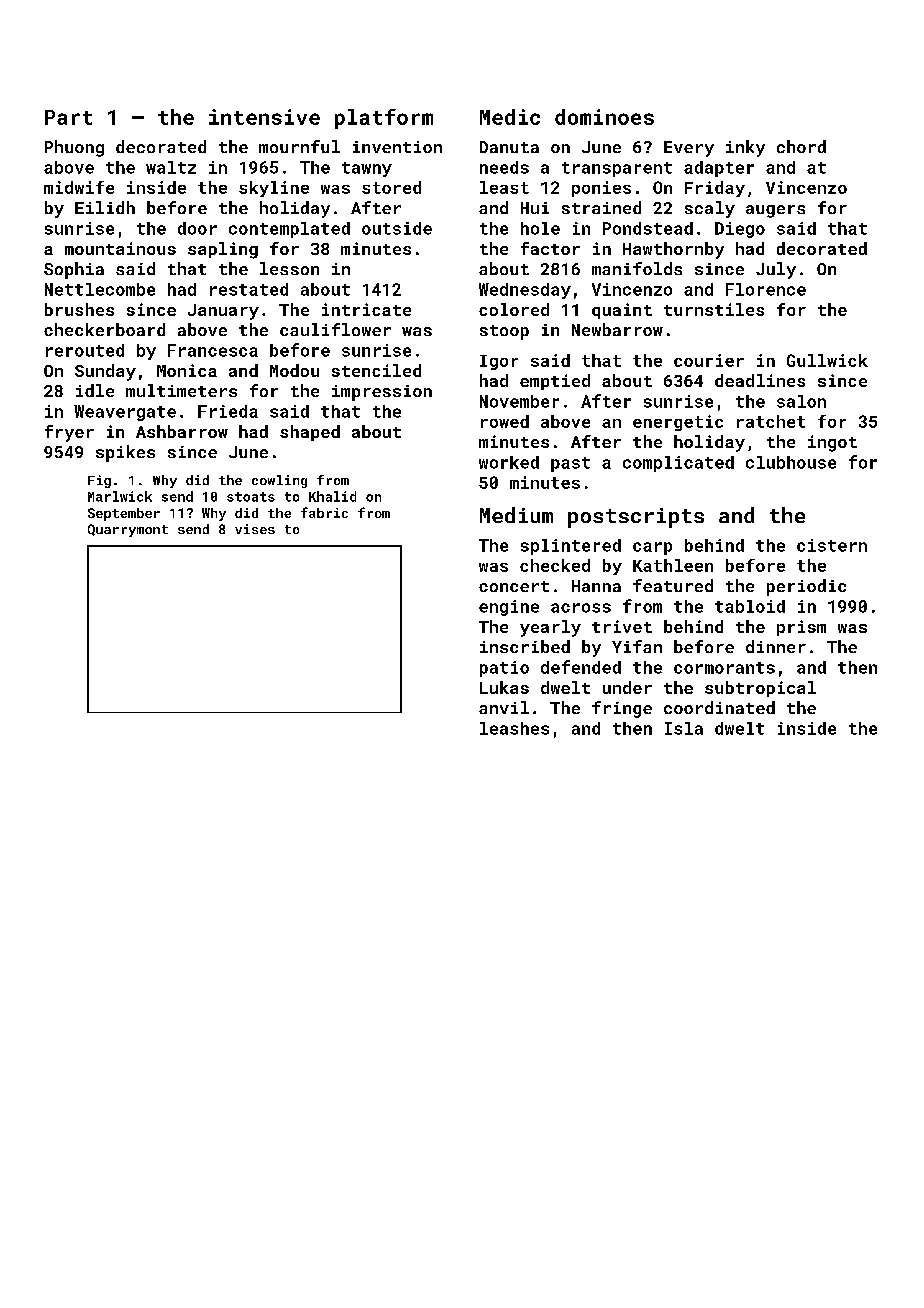 The width and height of the image is (924, 1308). I want to click on Medic, so click(510, 117).
